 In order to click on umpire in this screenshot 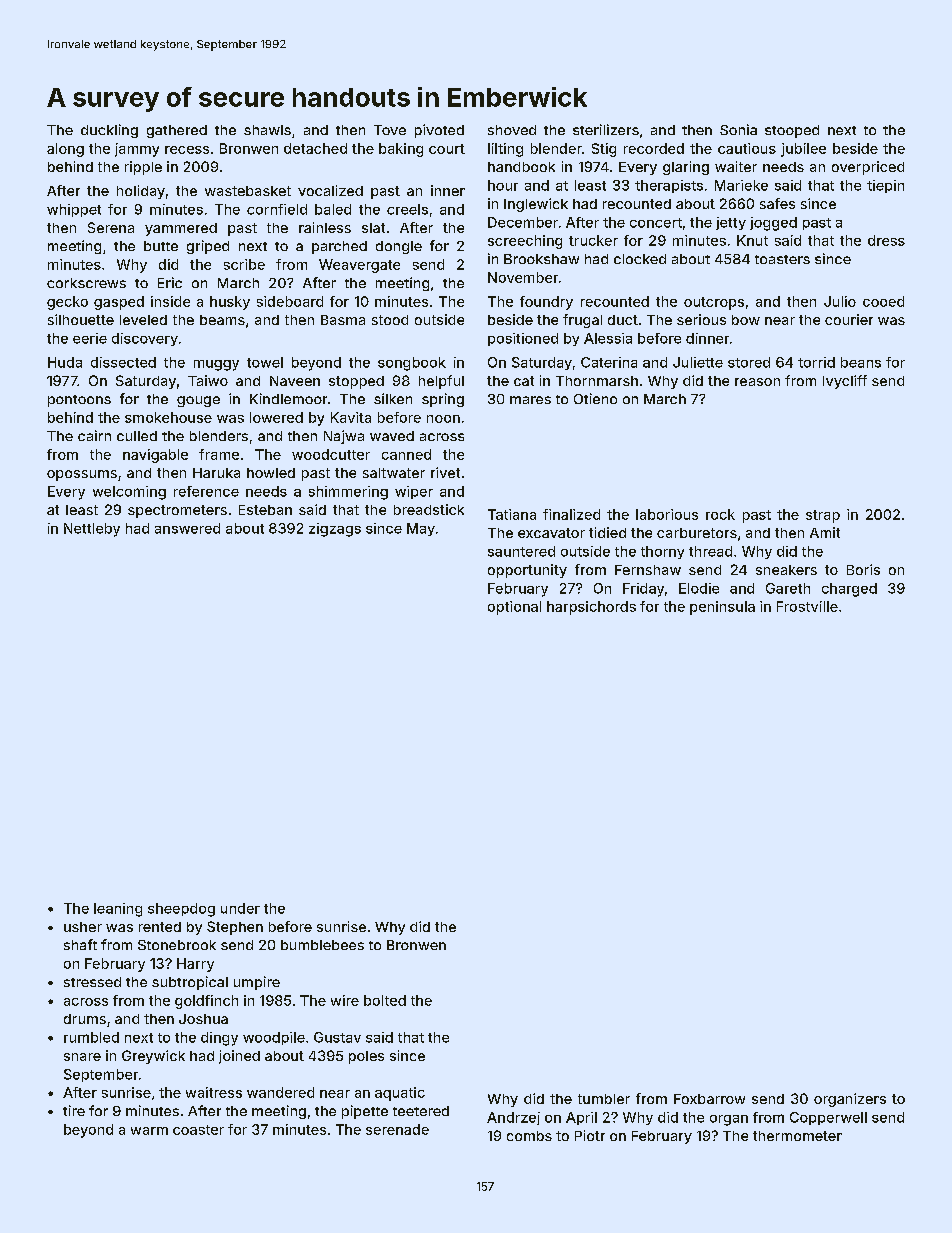, I will do `click(257, 983)`.
